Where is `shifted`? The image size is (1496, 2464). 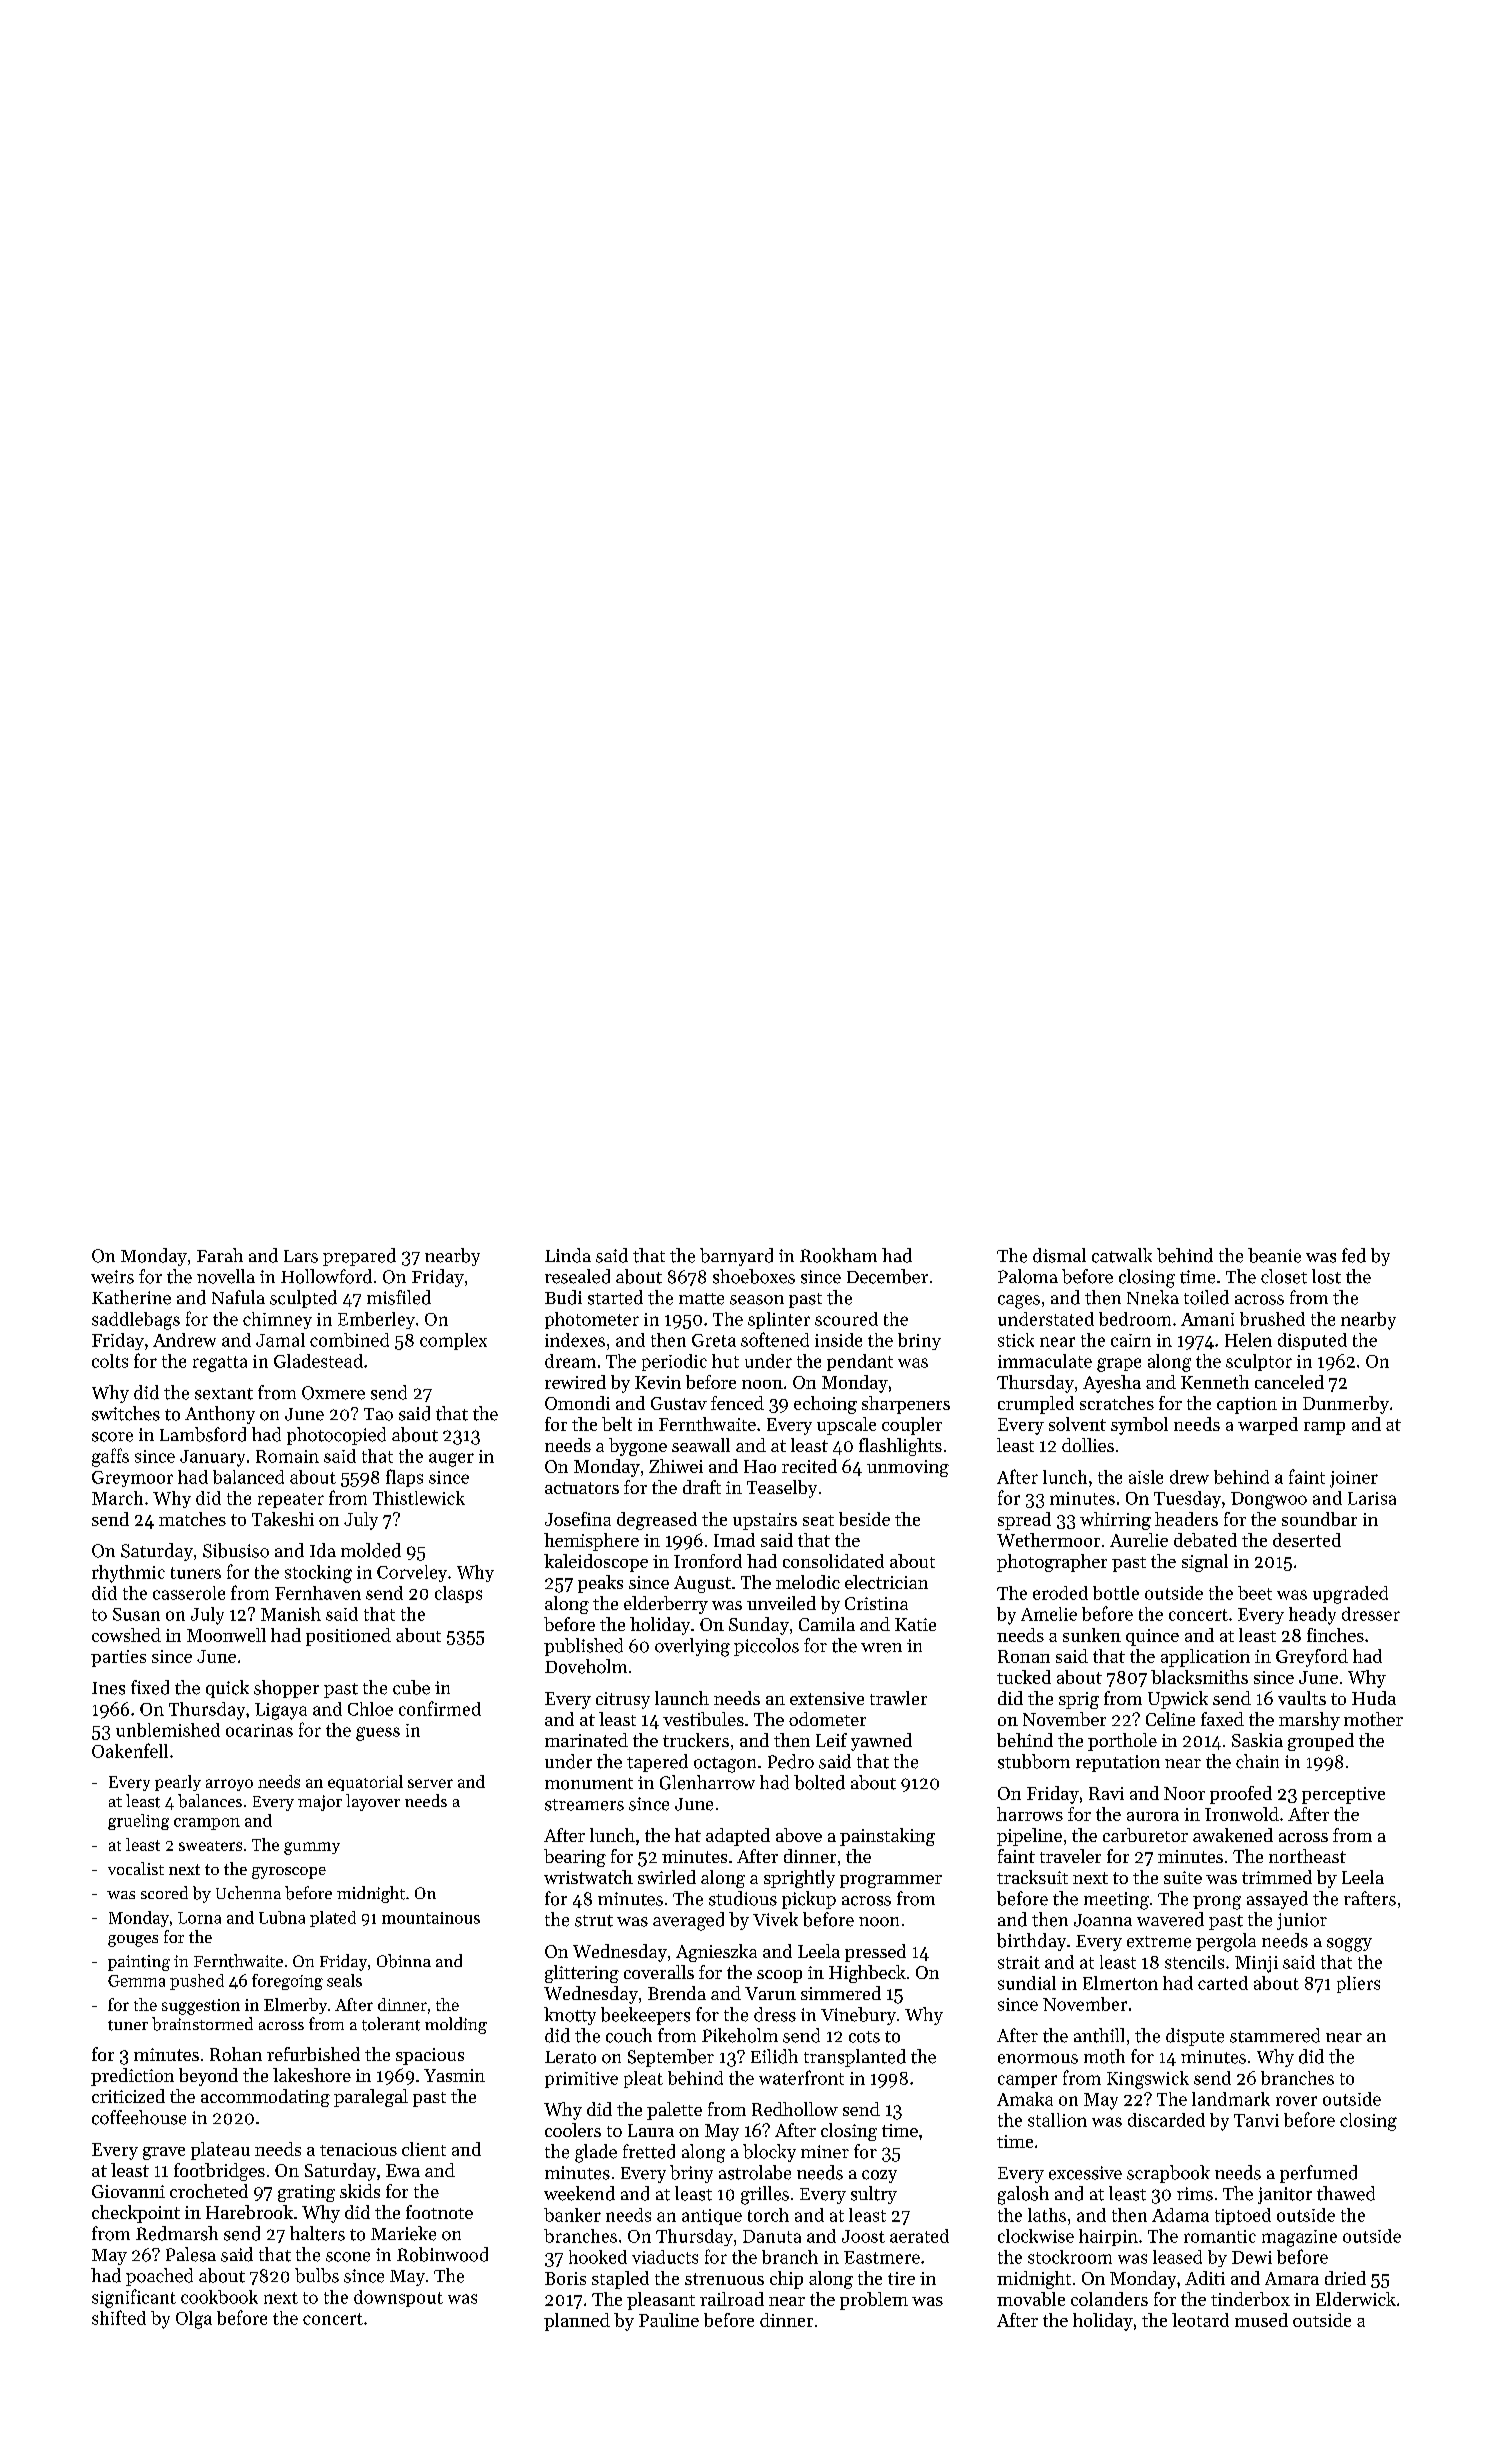 shifted is located at coordinates (119, 2317).
